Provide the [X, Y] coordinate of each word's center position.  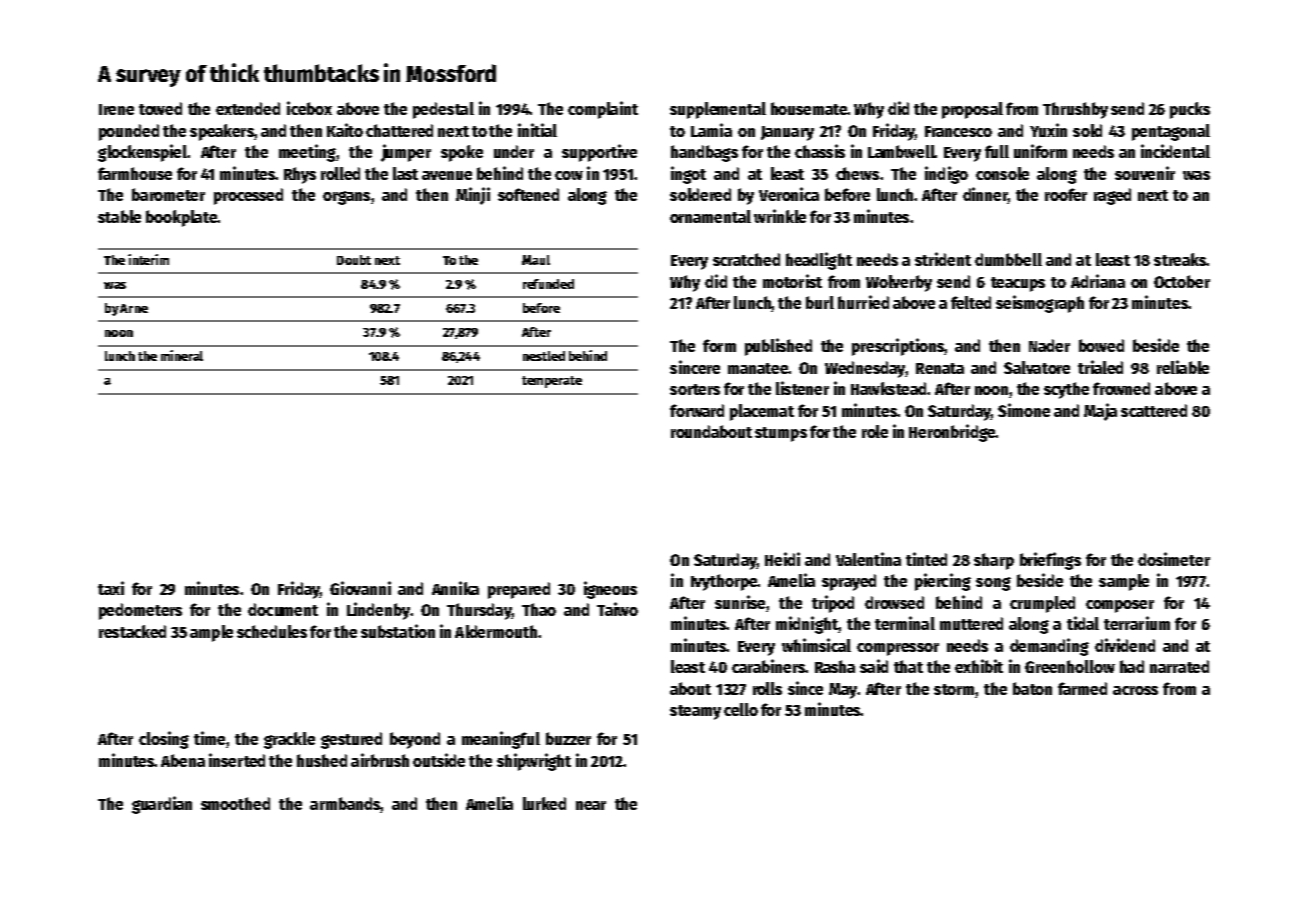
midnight [807, 625]
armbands [345, 803]
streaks [1180, 259]
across [1135, 690]
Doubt [354, 260]
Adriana [1098, 281]
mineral [182, 355]
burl [820, 302]
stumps [781, 434]
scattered [1154, 410]
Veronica [789, 194]
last [405, 173]
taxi [111, 588]
